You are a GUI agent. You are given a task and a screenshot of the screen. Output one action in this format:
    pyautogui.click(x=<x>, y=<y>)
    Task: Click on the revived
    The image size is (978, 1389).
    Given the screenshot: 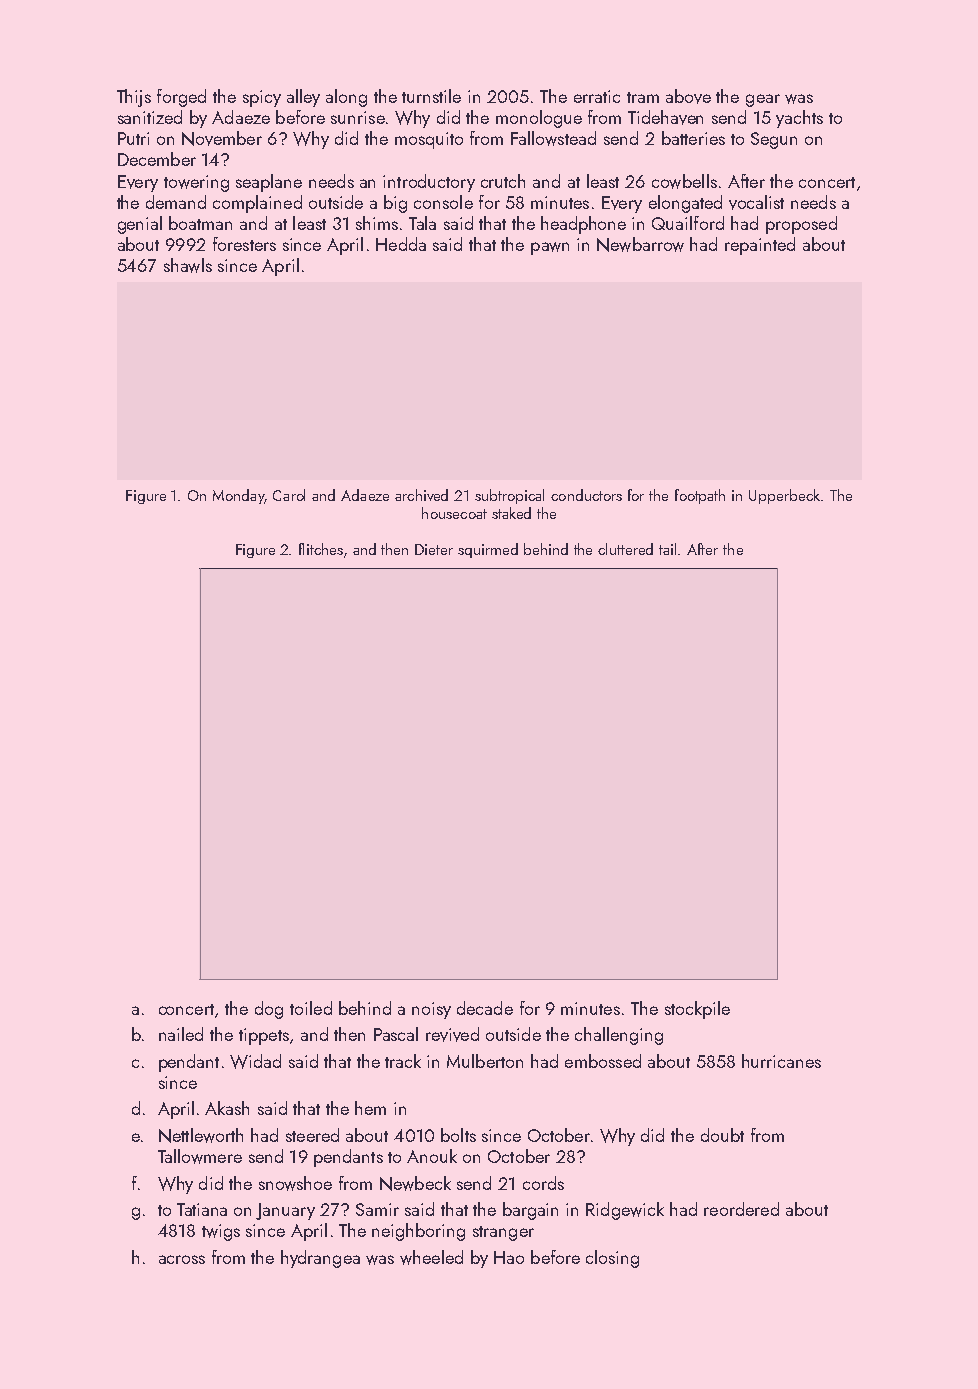 What is the action you would take?
    pyautogui.click(x=452, y=1034)
